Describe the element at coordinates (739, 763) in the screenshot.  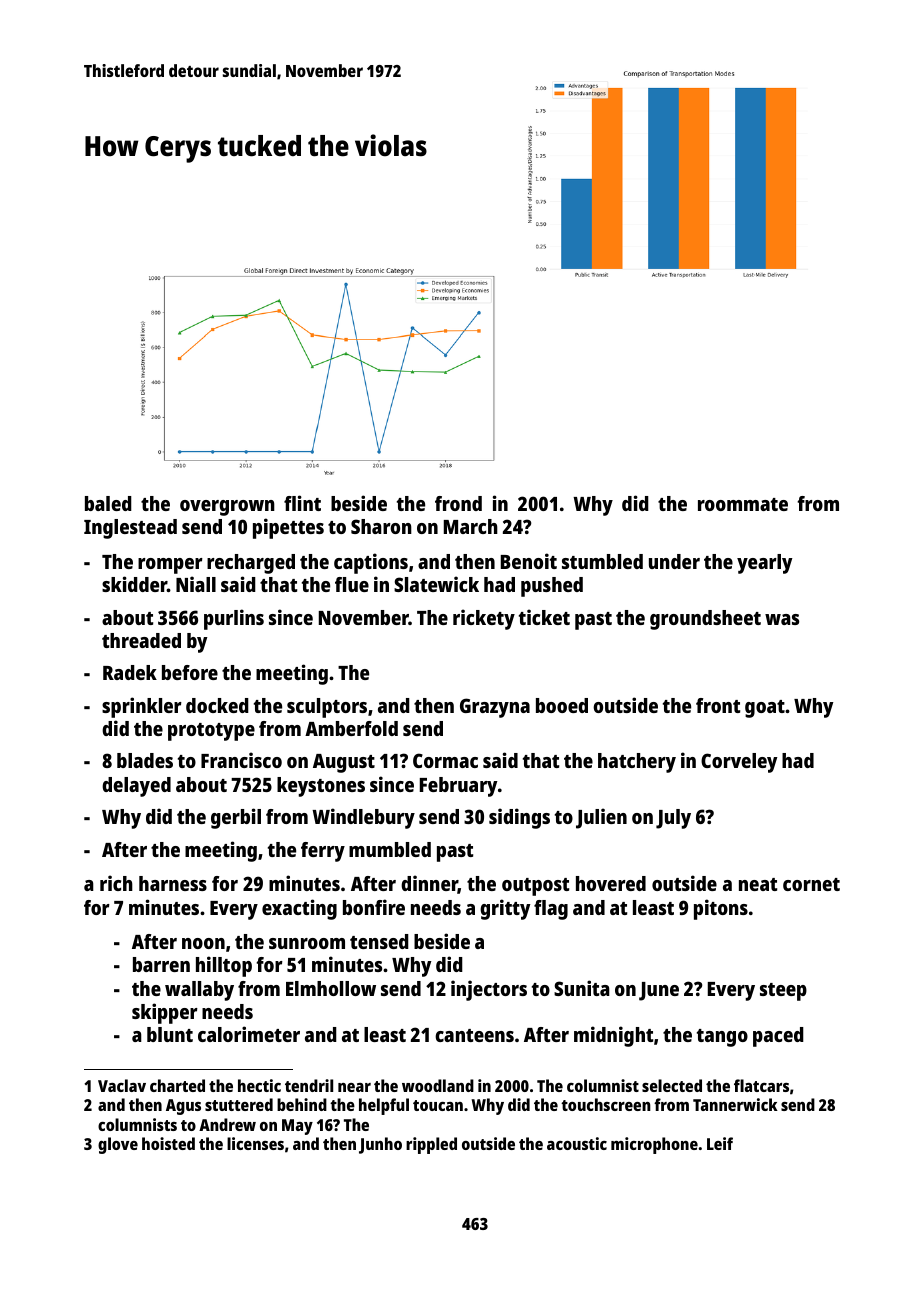
I see `Corveley` at that location.
